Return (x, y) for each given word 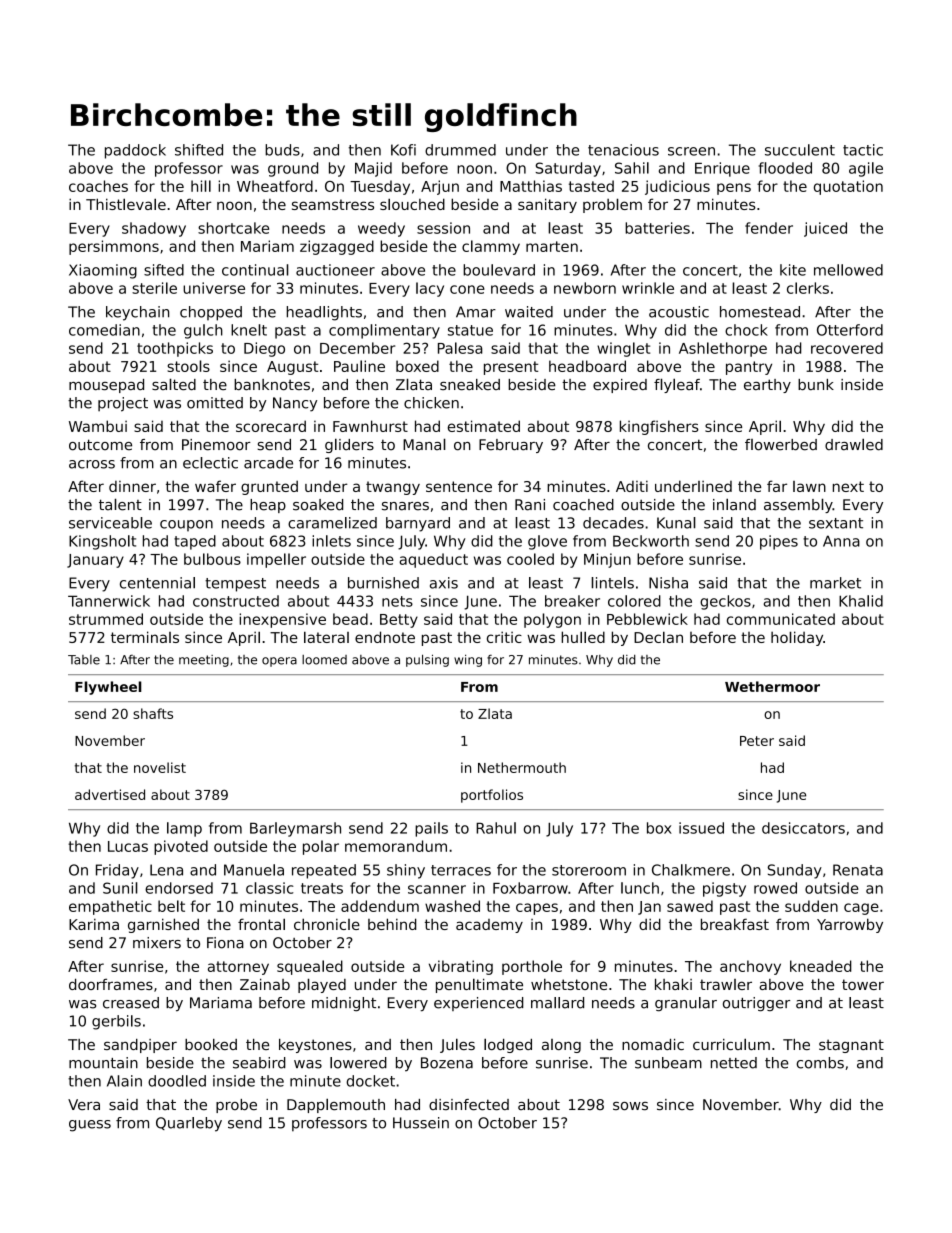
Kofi (403, 150)
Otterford (850, 330)
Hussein (421, 1123)
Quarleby (189, 1124)
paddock (135, 151)
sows (630, 1106)
